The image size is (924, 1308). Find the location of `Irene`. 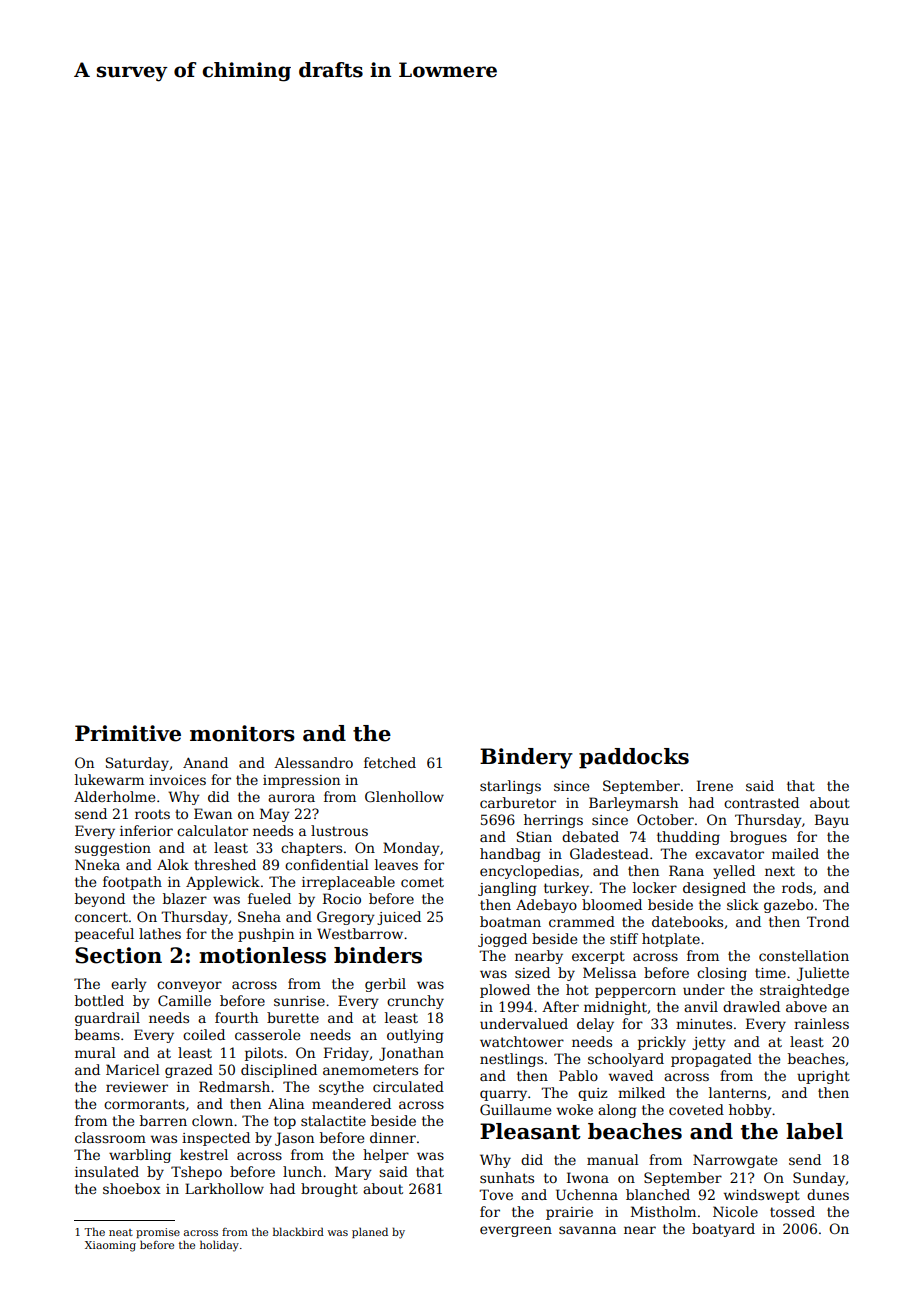

Irene is located at coordinates (715, 785).
